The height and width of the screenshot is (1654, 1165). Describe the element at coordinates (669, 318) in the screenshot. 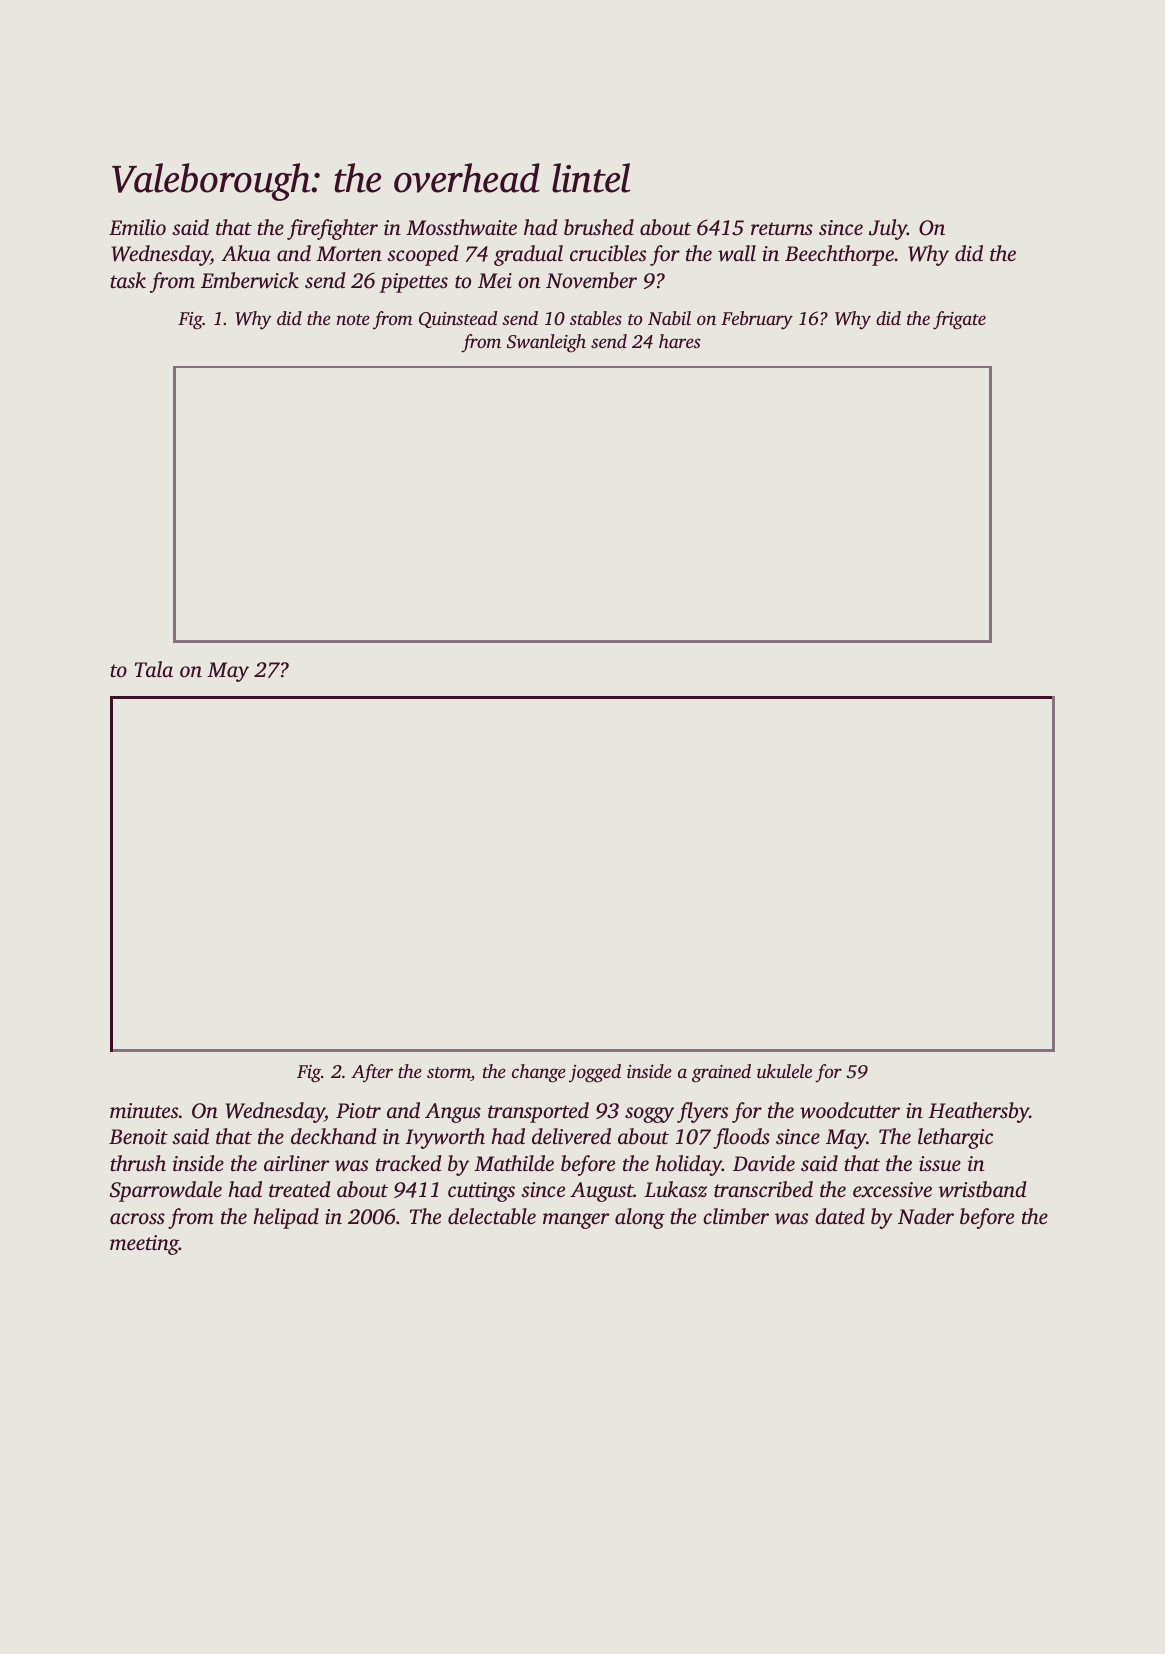

I see `Nabil` at that location.
